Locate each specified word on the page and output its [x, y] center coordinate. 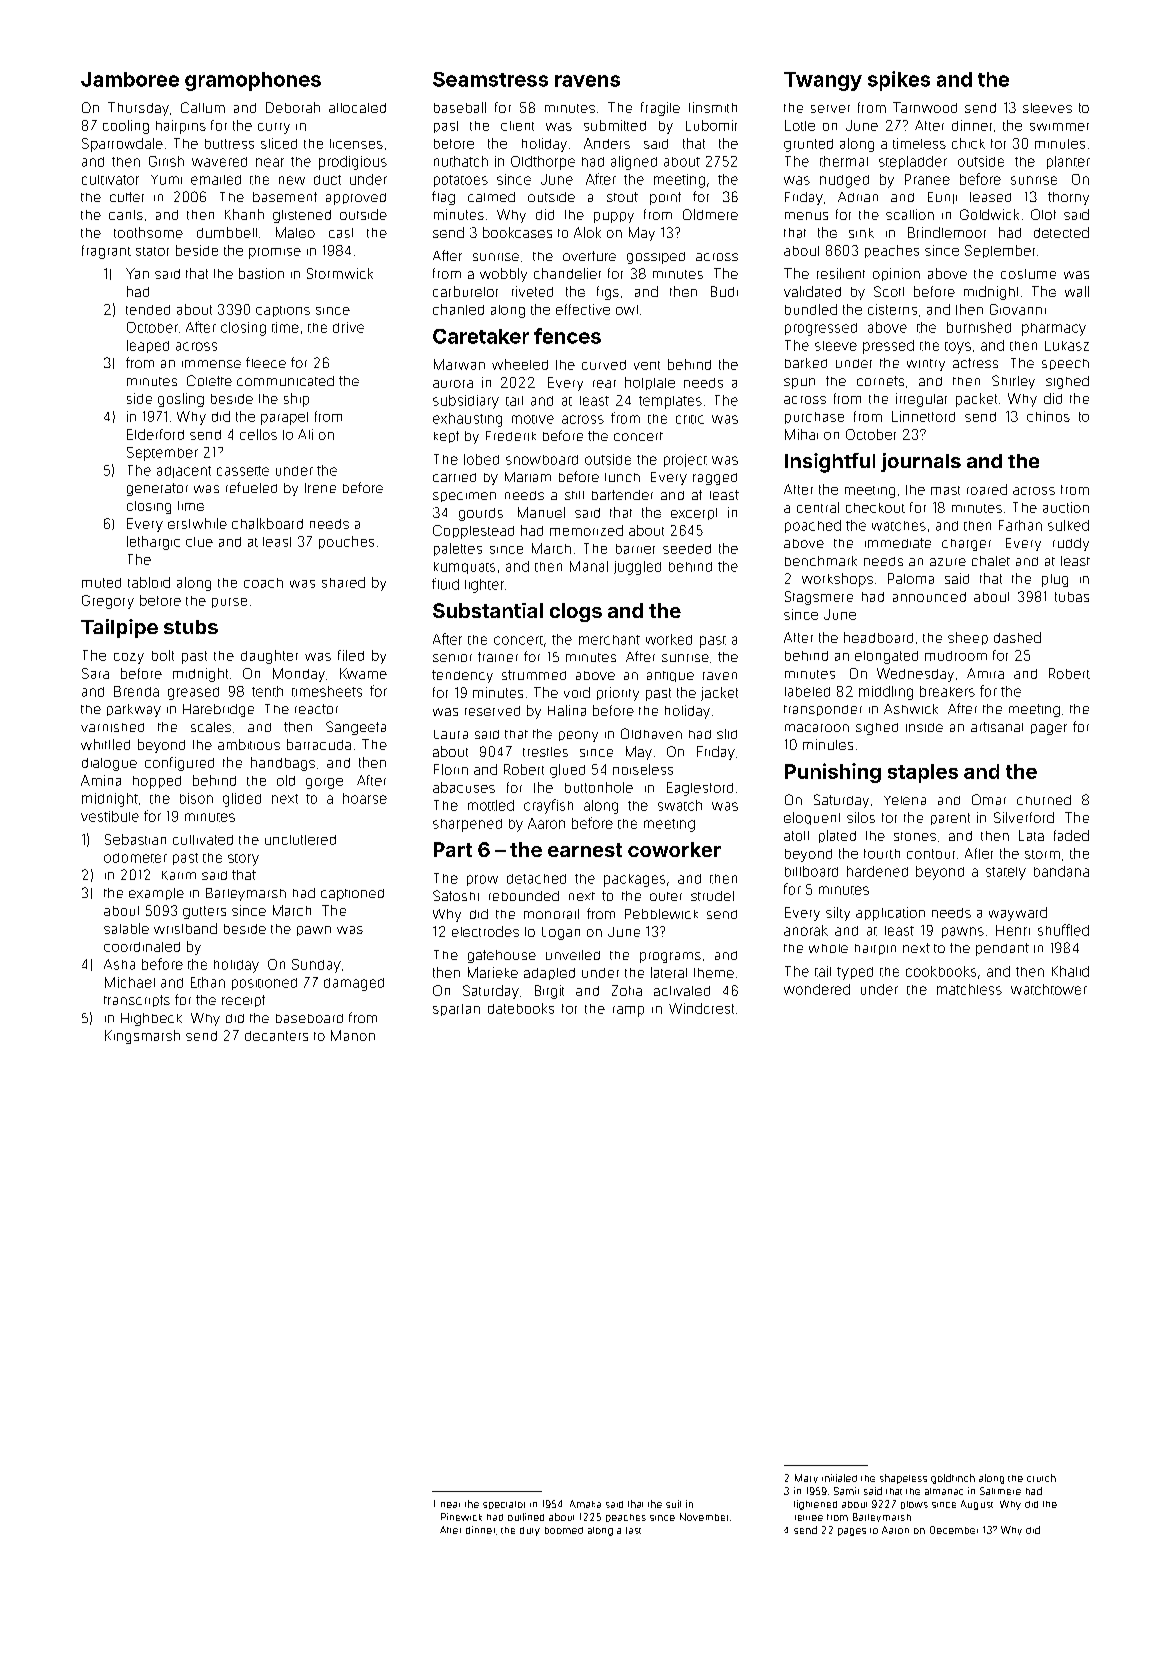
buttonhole [599, 787]
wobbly [503, 275]
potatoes [461, 181]
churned [1044, 800]
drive [348, 327]
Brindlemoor [947, 232]
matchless [969, 989]
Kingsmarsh [142, 1037]
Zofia [627, 990]
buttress [229, 144]
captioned [352, 895]
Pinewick [461, 1517]
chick [968, 143]
